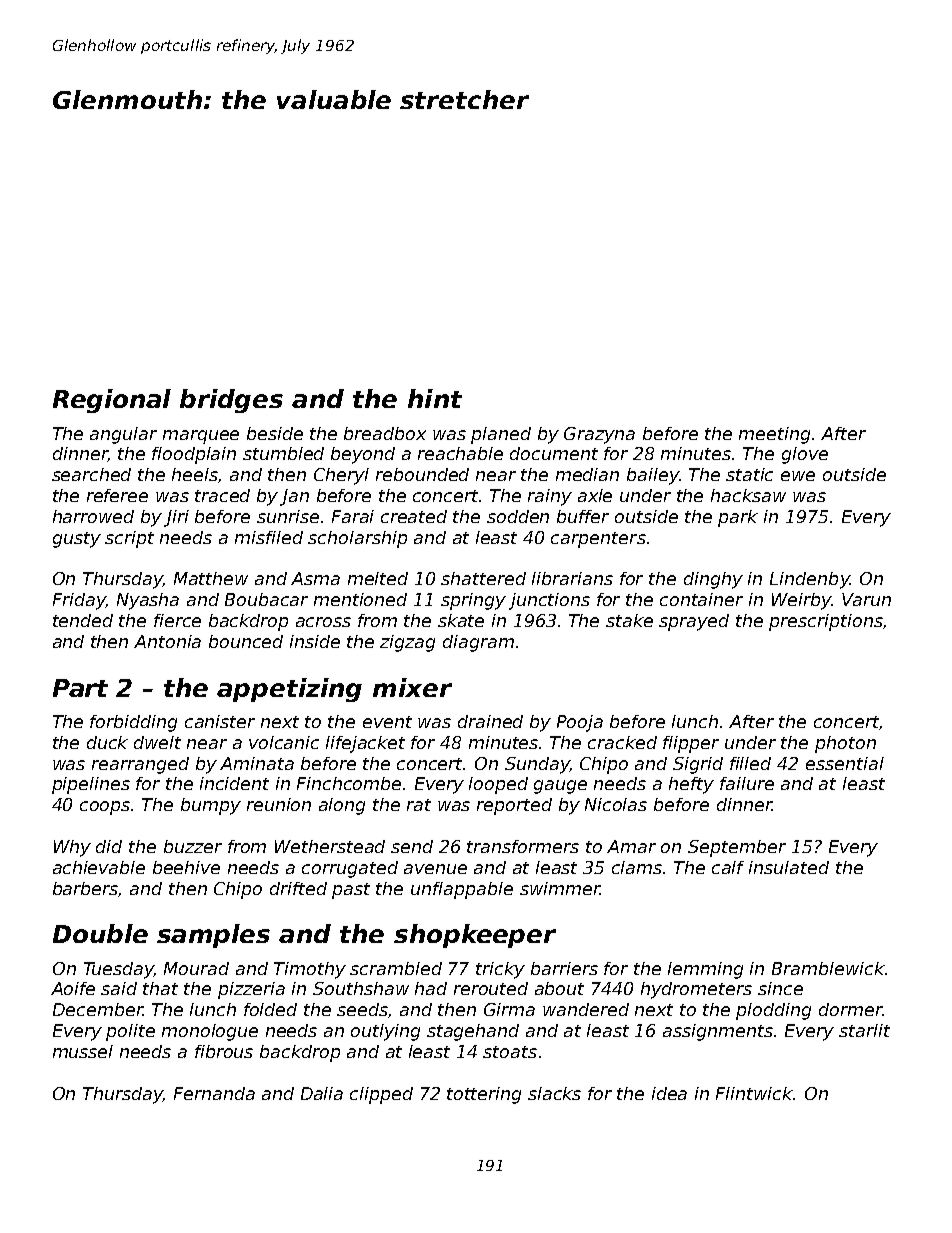 The width and height of the page is (952, 1233). I want to click on container, so click(701, 599).
